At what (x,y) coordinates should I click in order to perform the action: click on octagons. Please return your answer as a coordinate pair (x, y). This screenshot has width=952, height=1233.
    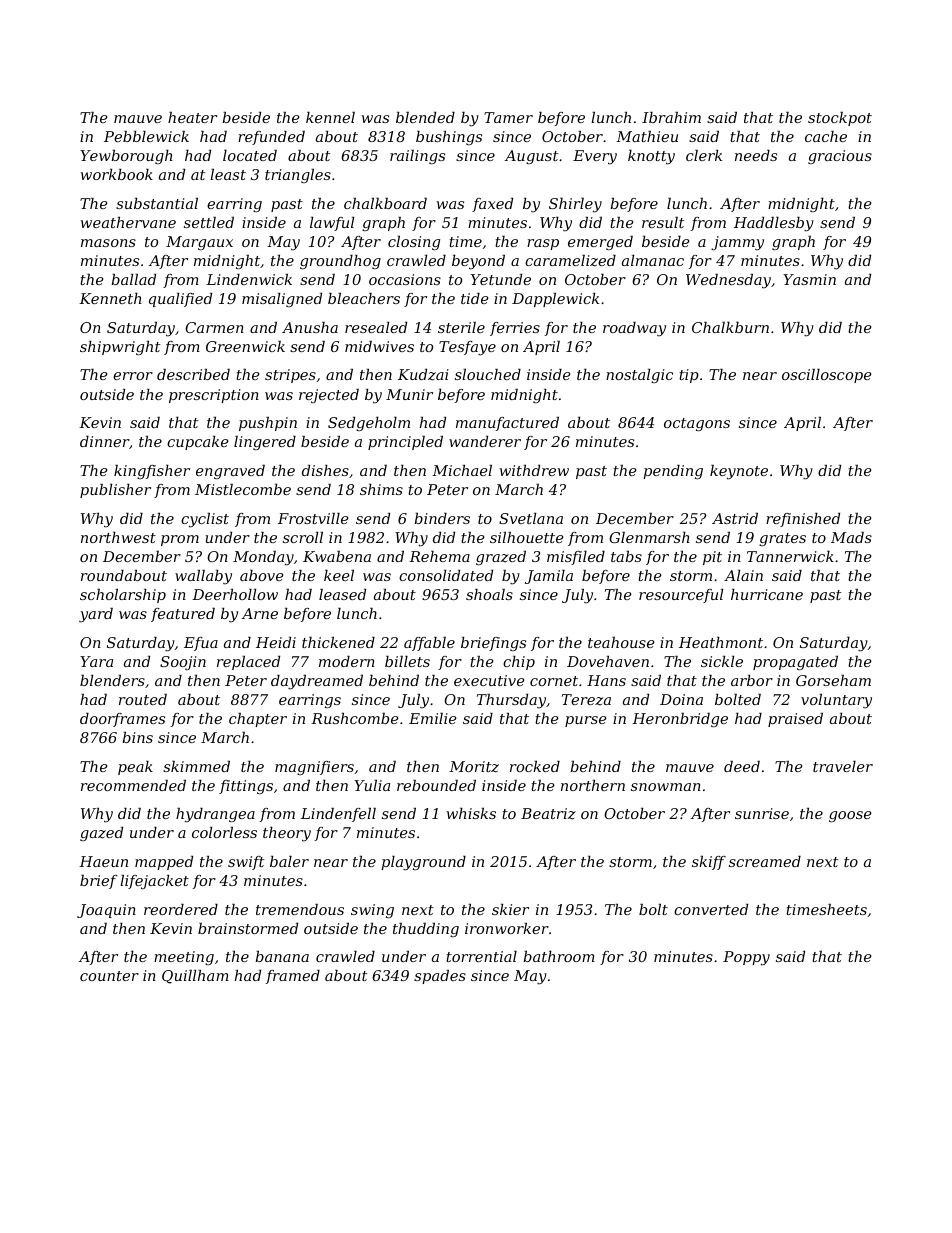
    Looking at the image, I should click on (697, 424).
